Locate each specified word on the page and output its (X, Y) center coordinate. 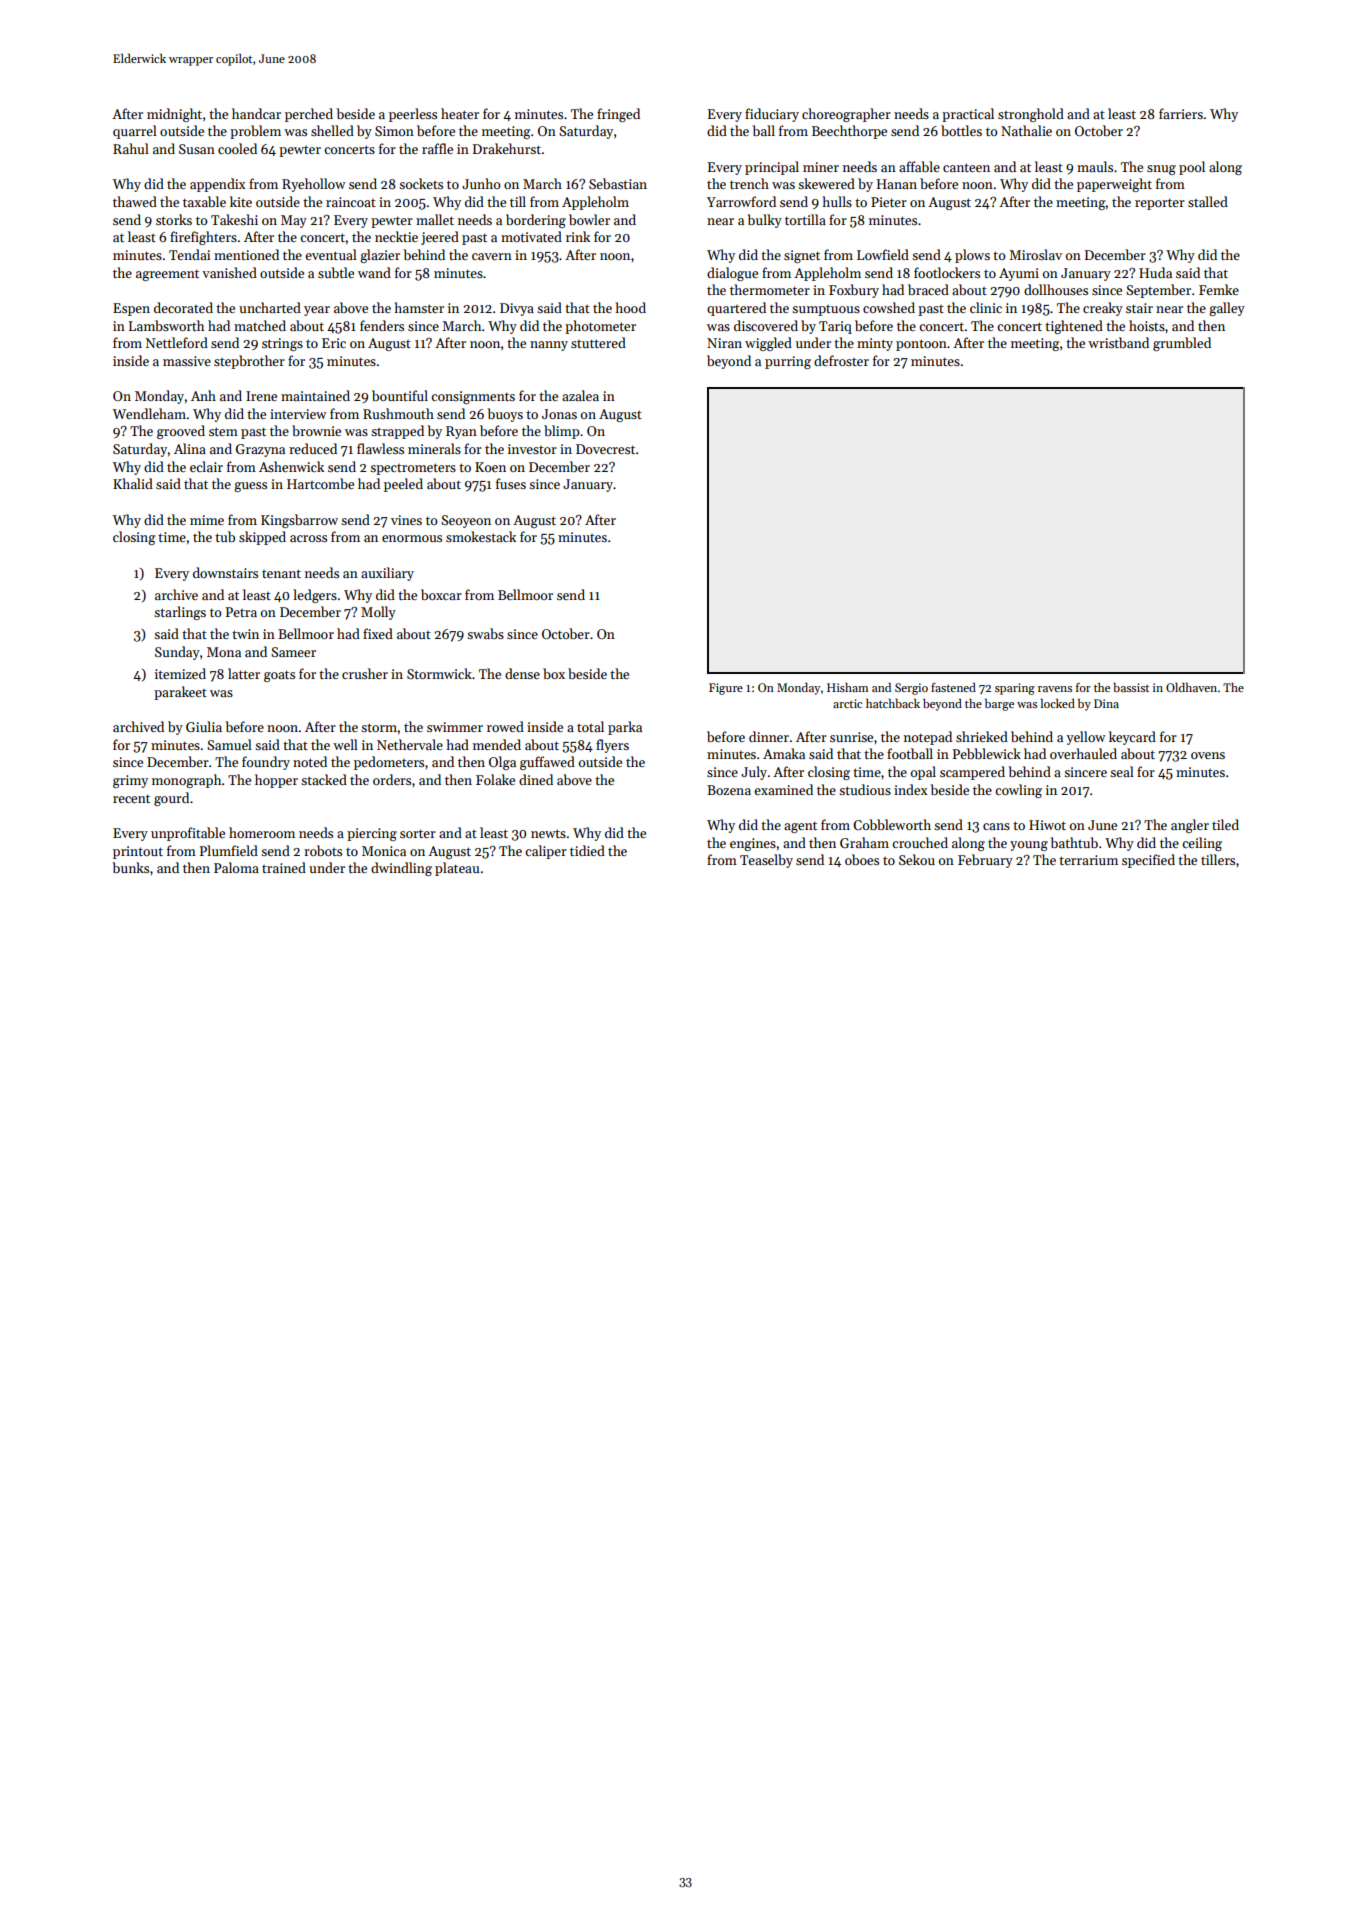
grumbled (1182, 344)
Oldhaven (1191, 687)
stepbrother (249, 362)
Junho (481, 183)
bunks (130, 867)
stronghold (1031, 115)
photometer (600, 327)
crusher (365, 673)
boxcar (441, 594)
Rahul (131, 148)
